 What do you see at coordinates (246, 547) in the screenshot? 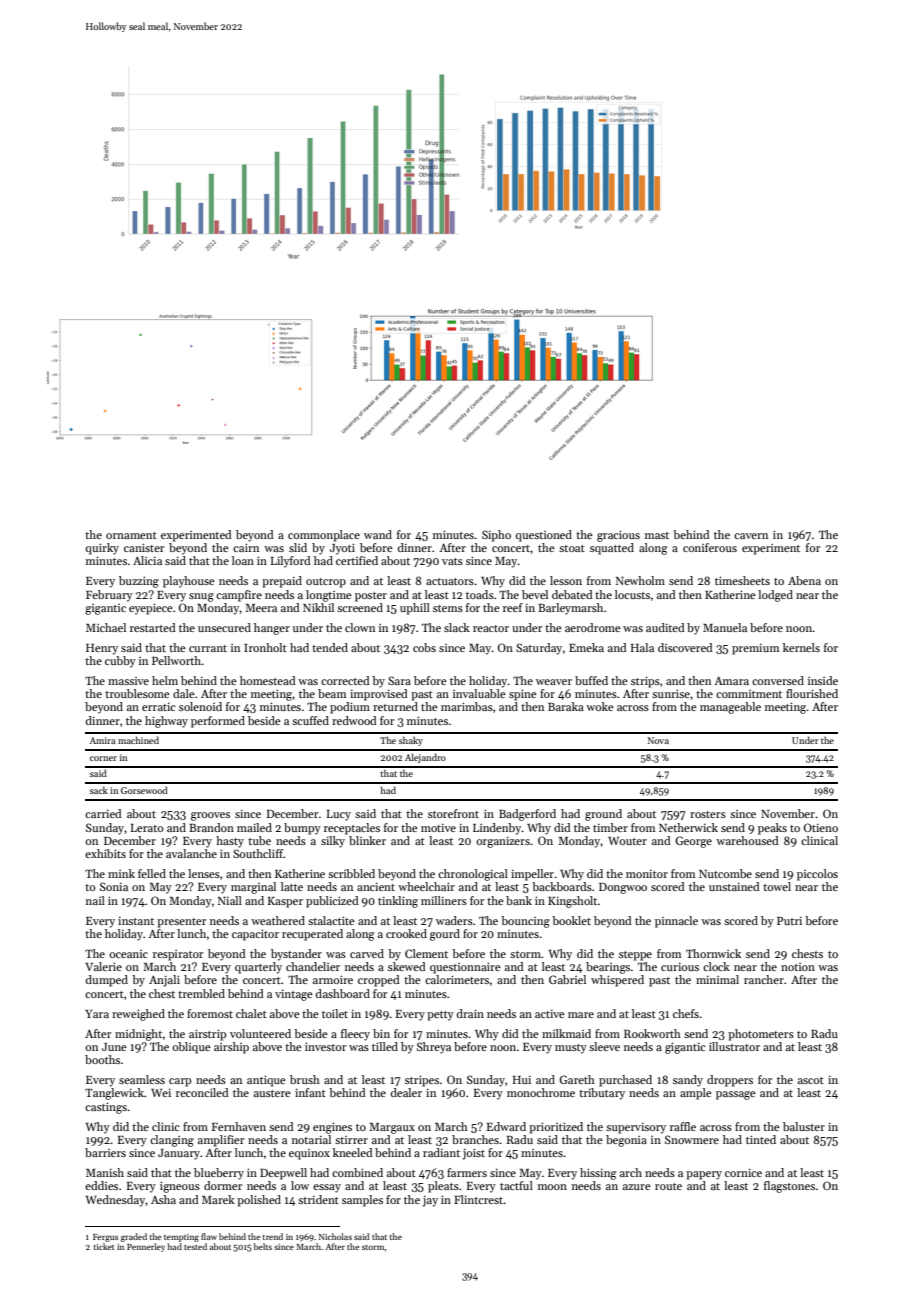
I see `cairn` at bounding box center [246, 547].
